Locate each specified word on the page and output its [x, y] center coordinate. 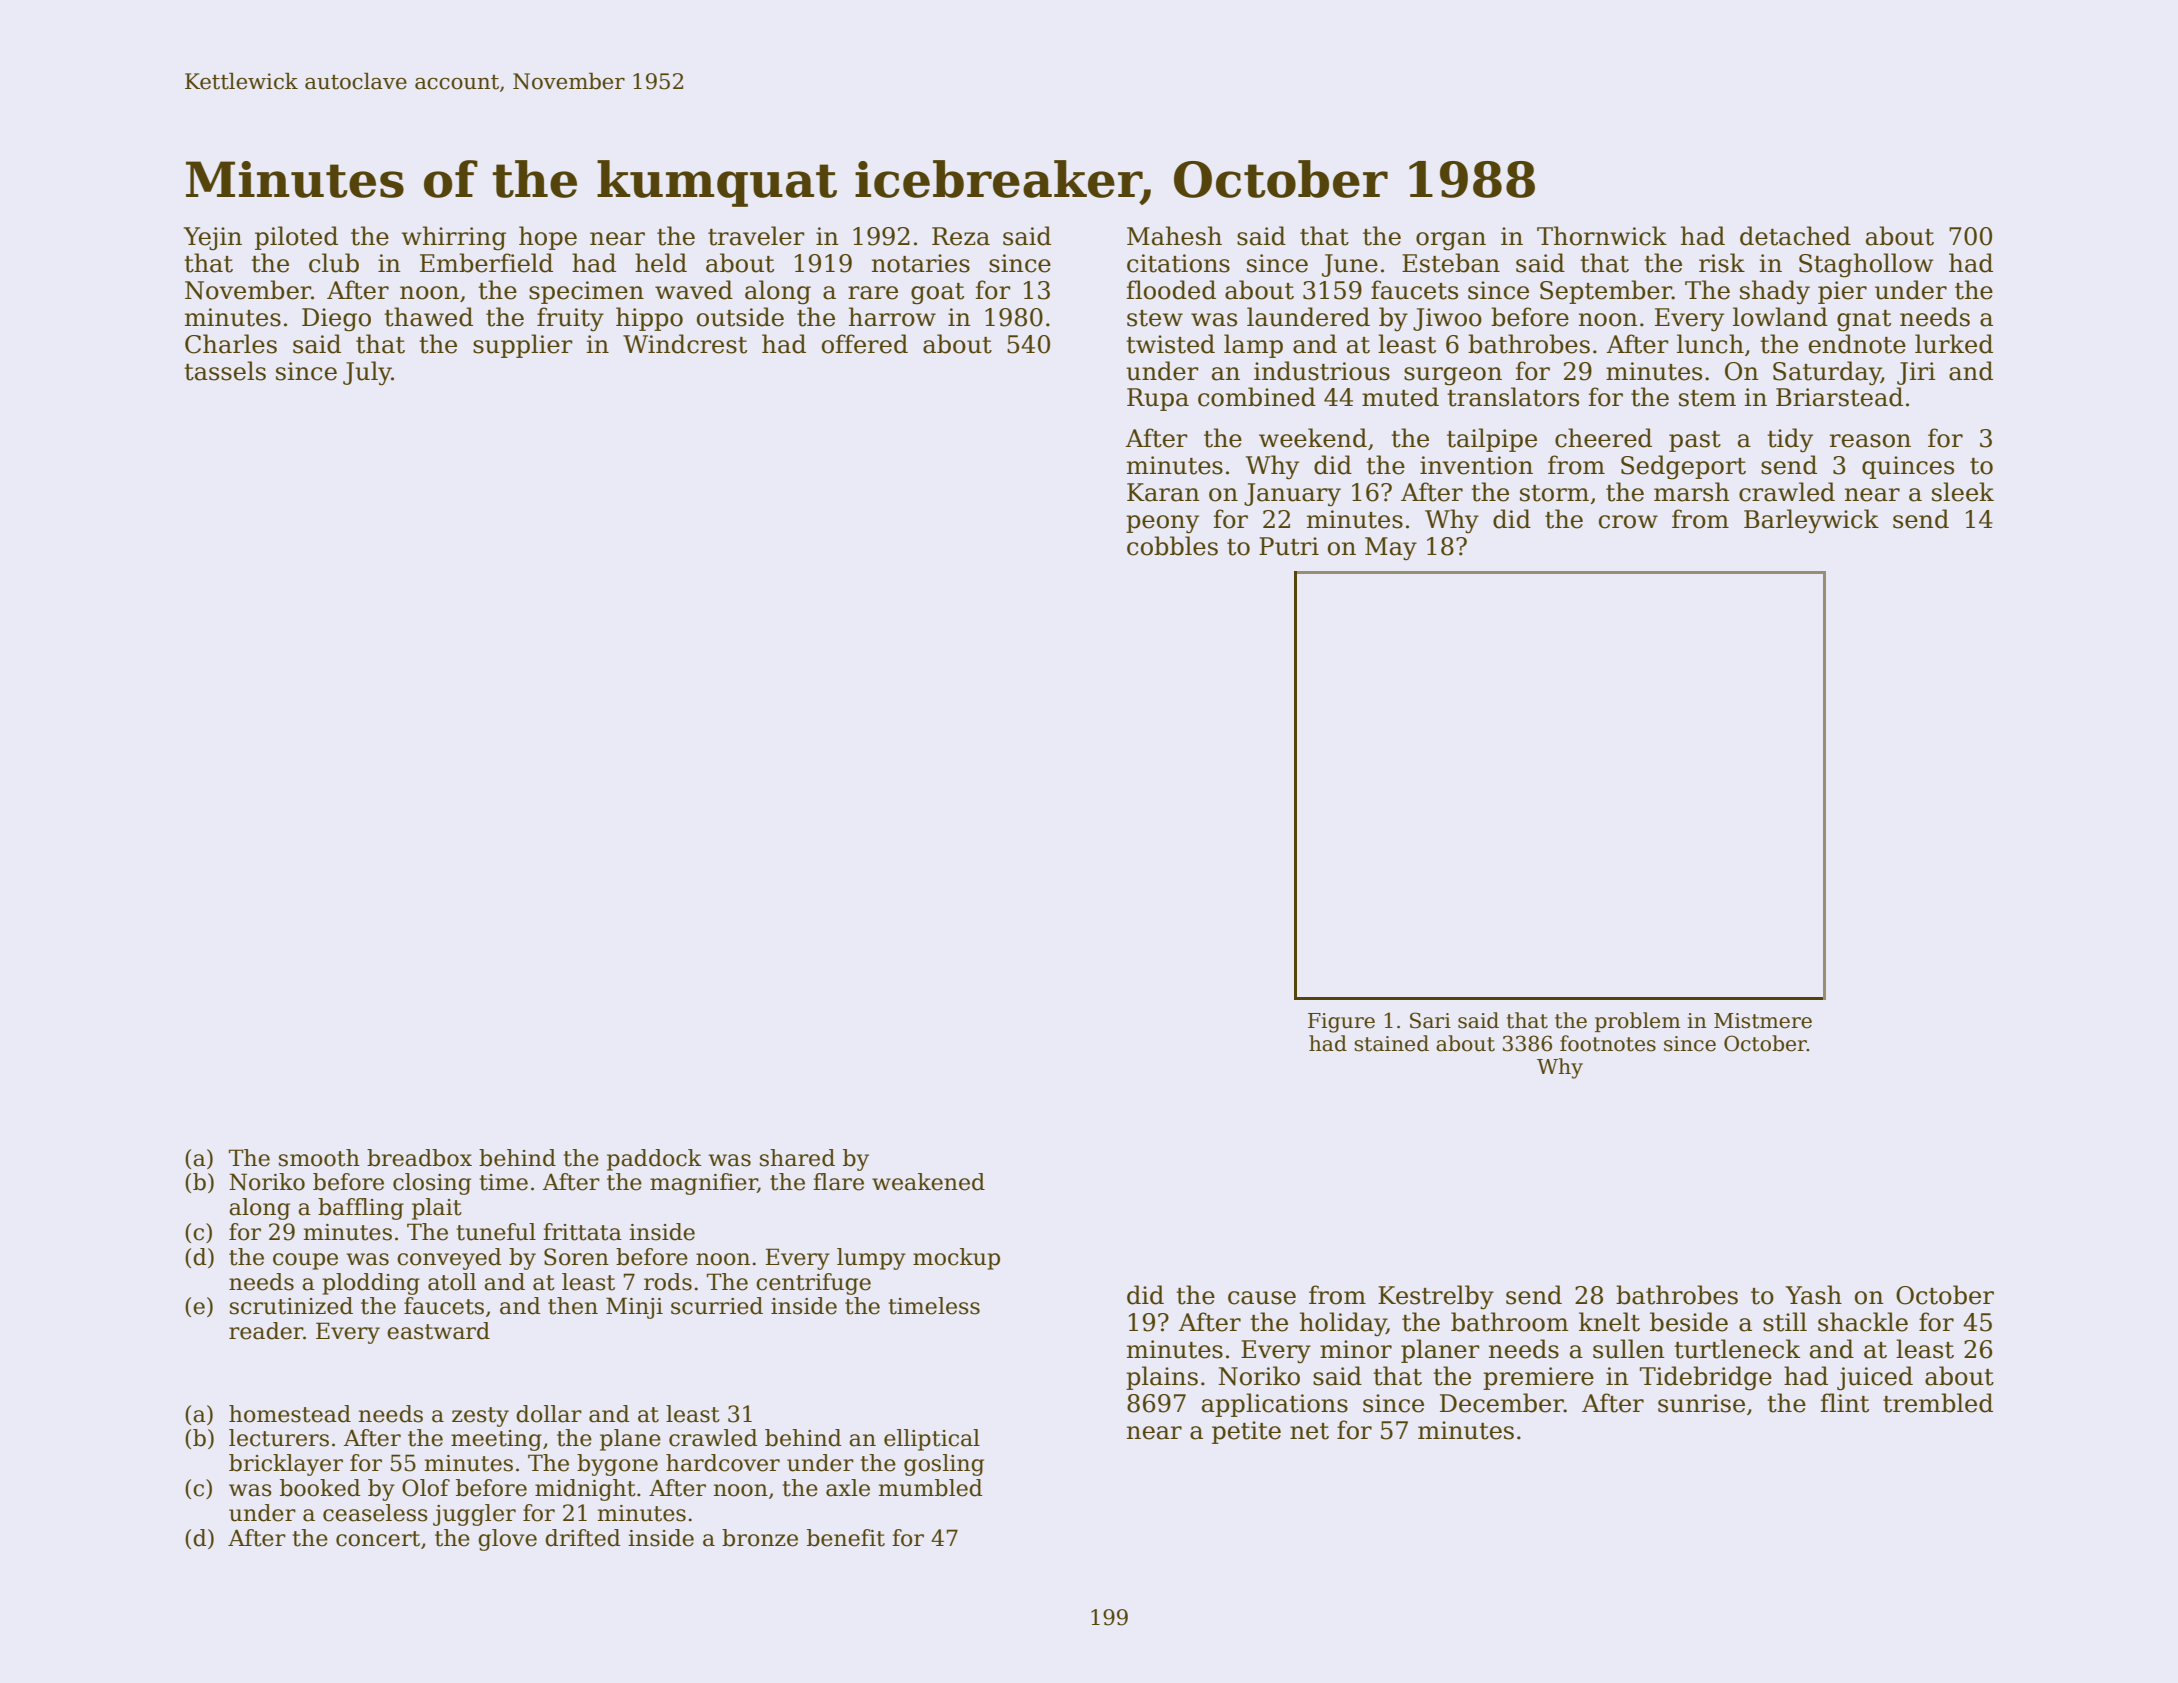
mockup [956, 1259]
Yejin [213, 239]
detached [1795, 236]
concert [378, 1539]
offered [865, 344]
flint [1845, 1403]
